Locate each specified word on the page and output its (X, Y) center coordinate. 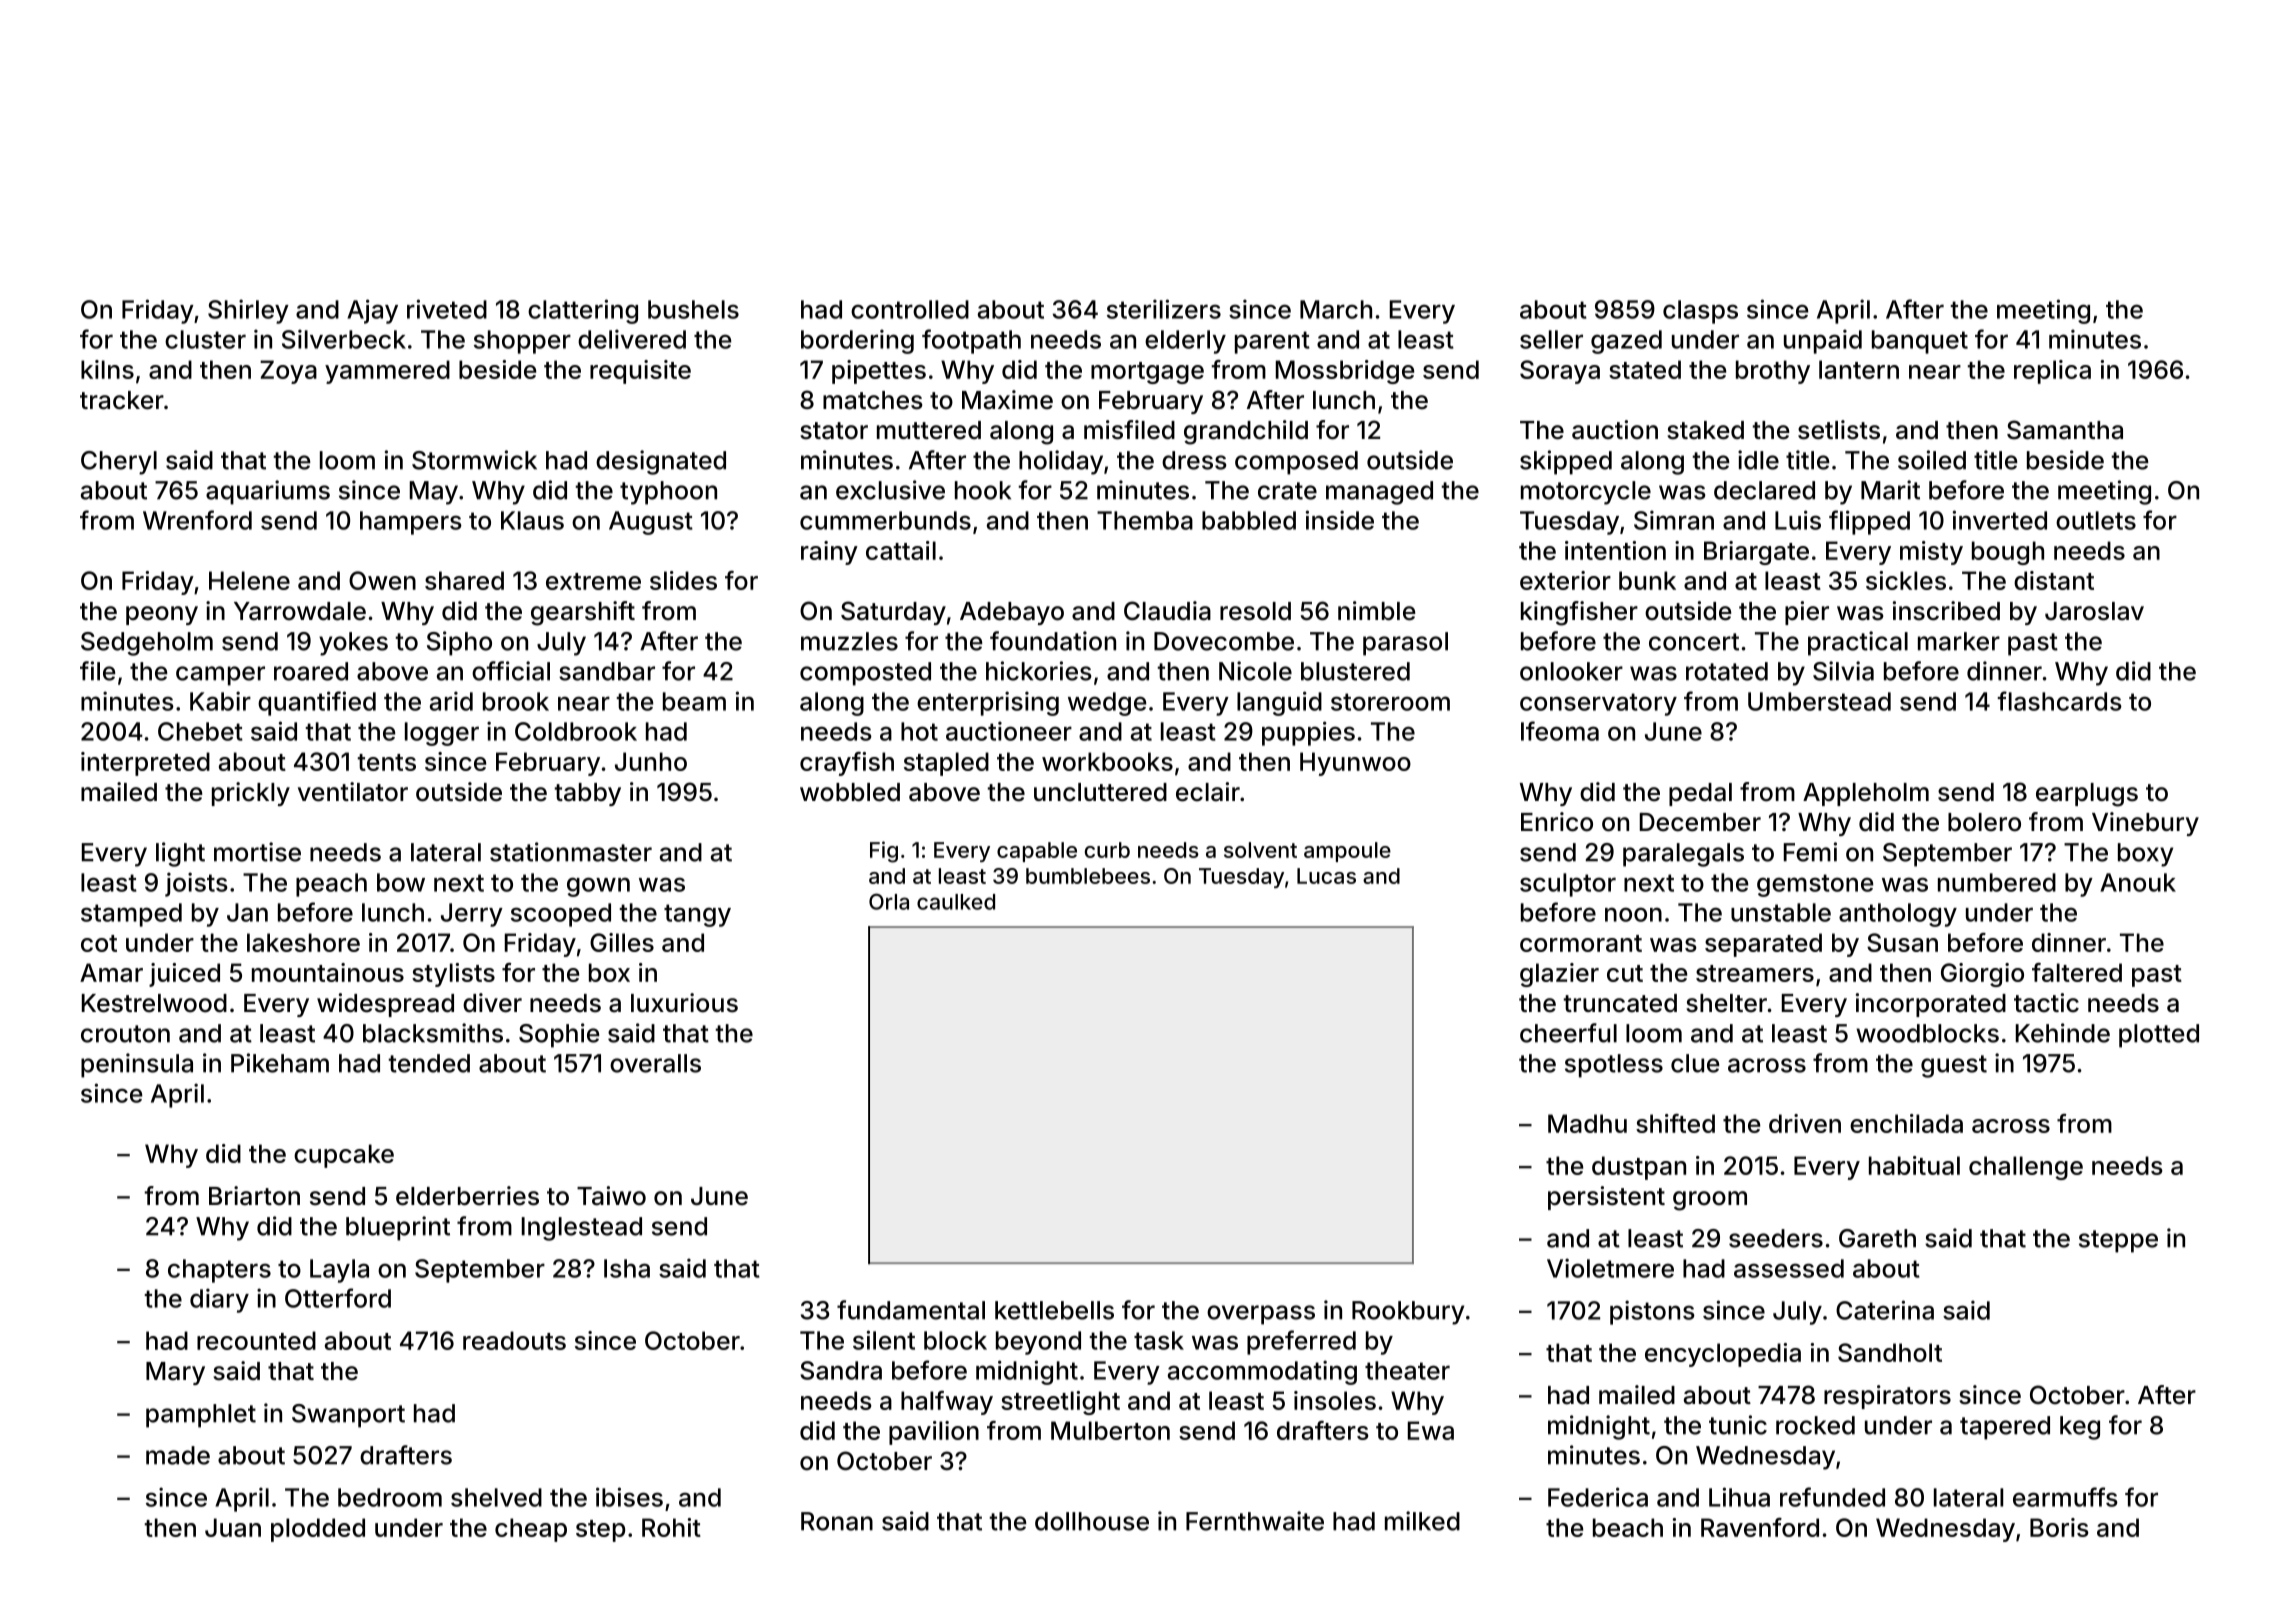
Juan (233, 1527)
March (1336, 309)
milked (1422, 1521)
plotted (2159, 1036)
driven (1805, 1123)
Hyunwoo (1355, 764)
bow (401, 882)
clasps (1700, 312)
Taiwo (611, 1196)
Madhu (1587, 1123)
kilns (107, 369)
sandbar (607, 671)
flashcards (2059, 701)
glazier (1559, 975)
